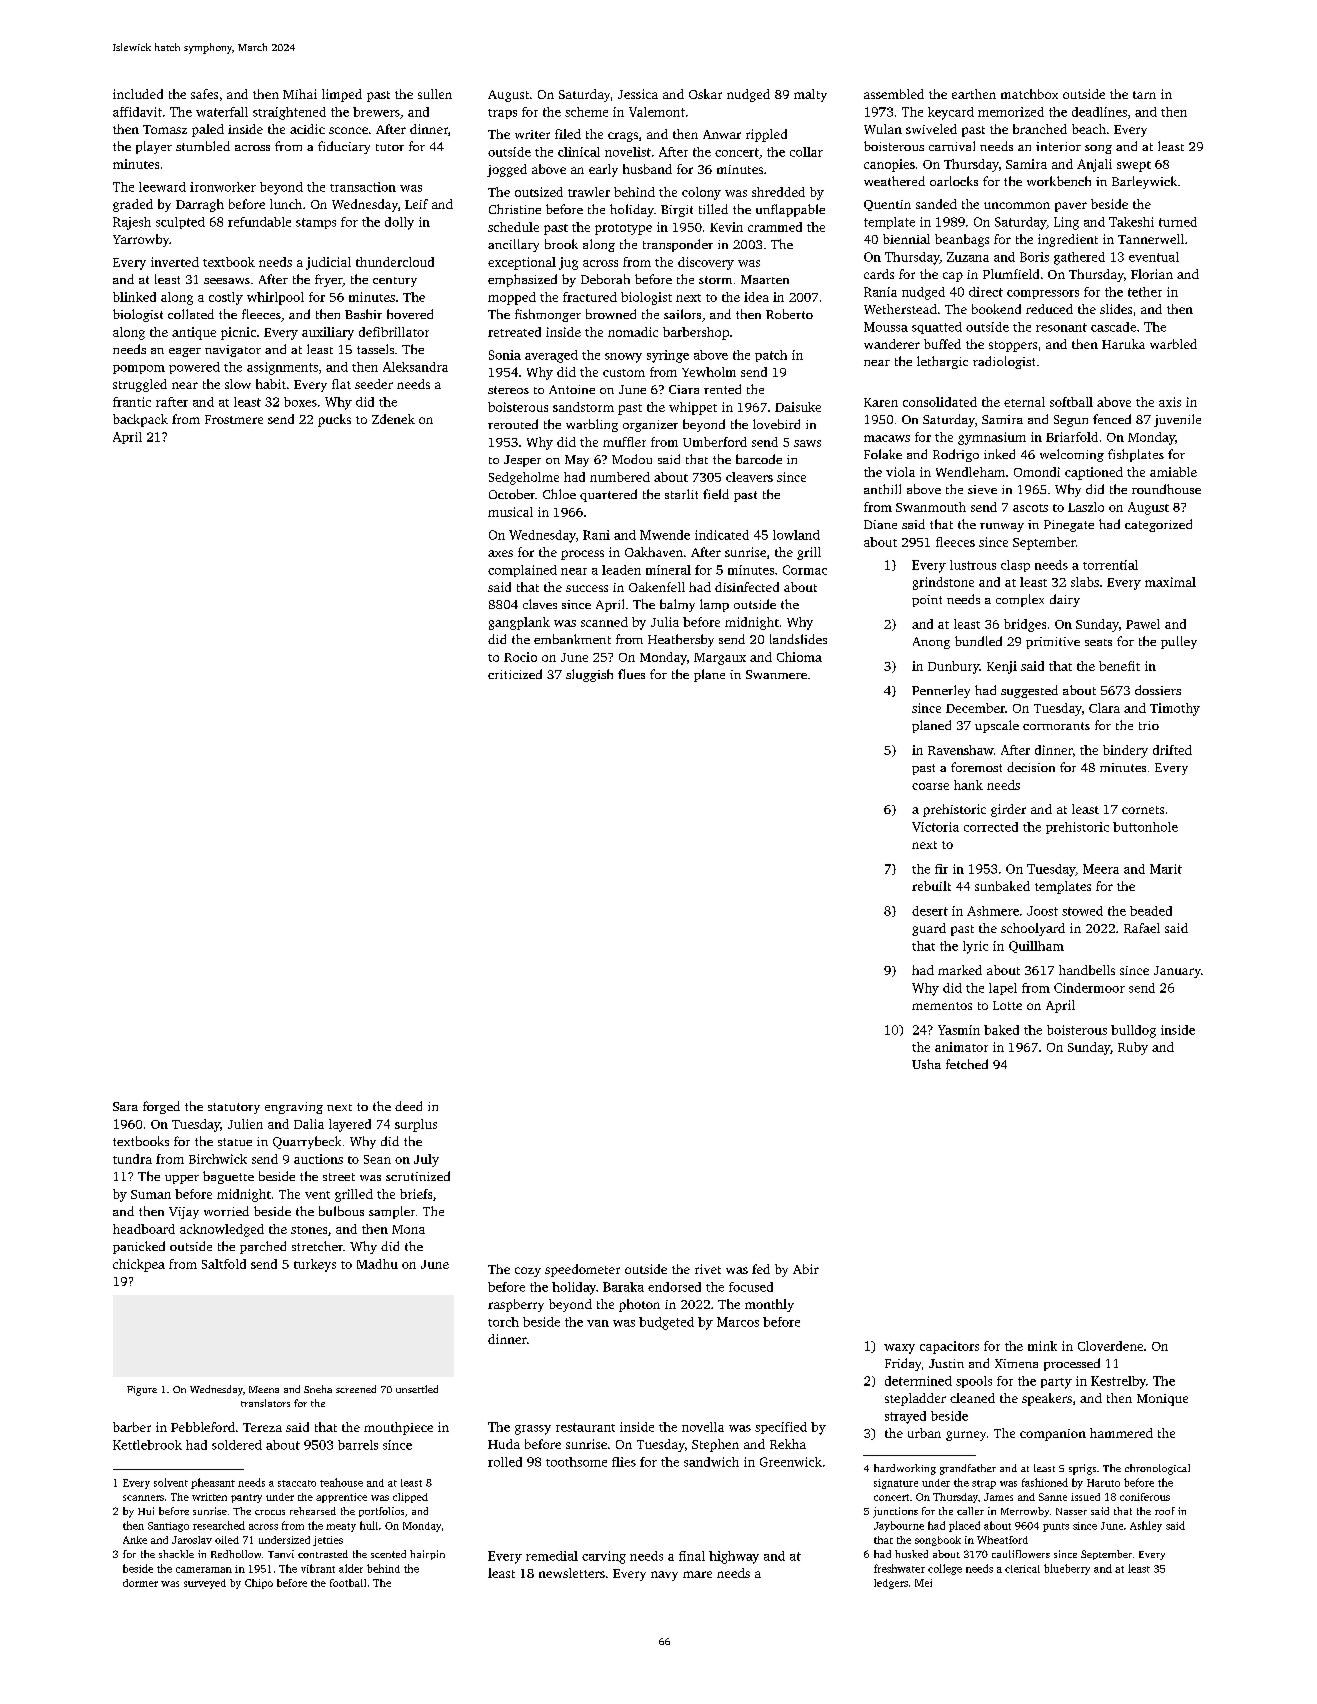 The image size is (1317, 1704). I want to click on Sara, so click(125, 1106).
